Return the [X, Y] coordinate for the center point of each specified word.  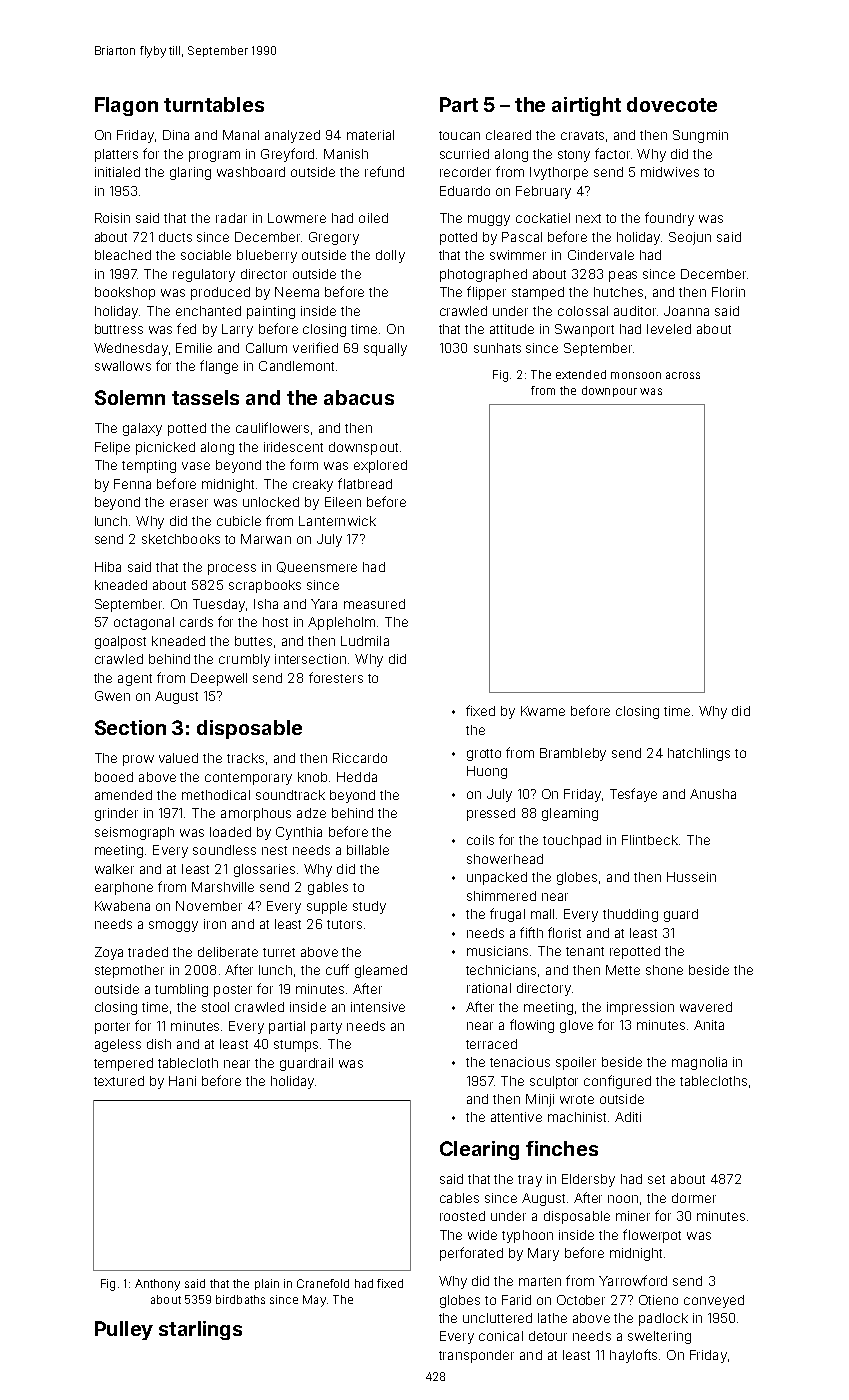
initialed [117, 172]
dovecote [672, 104]
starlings [200, 1330]
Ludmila [365, 641]
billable [368, 850]
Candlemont [296, 366]
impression [640, 1008]
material [370, 135]
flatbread [365, 483]
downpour [609, 391]
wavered [706, 1007]
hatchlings [699, 754]
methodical [216, 795]
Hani [182, 1081]
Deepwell [219, 679]
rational [489, 988]
